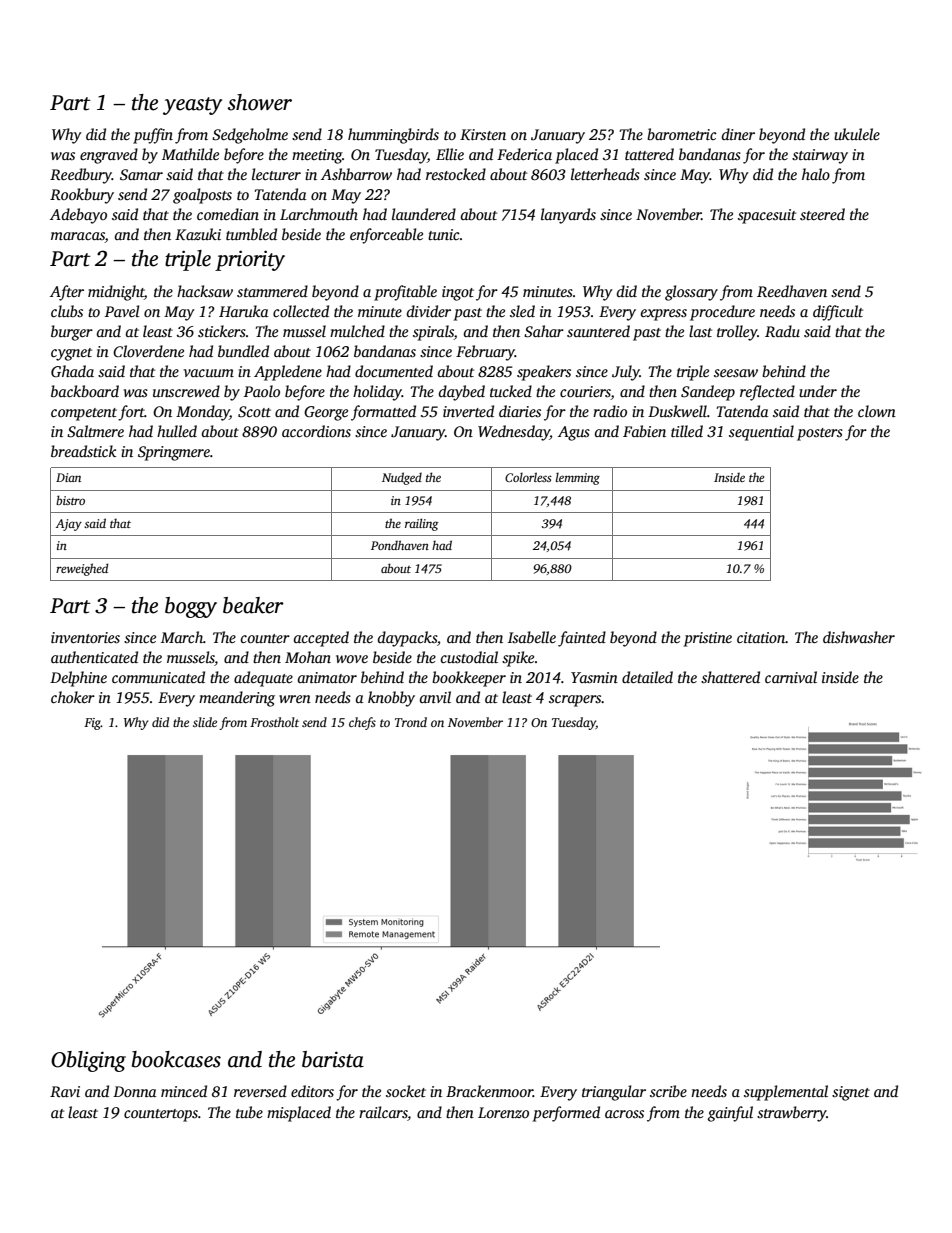 The image size is (952, 1233). I want to click on Obliging, so click(88, 1061).
